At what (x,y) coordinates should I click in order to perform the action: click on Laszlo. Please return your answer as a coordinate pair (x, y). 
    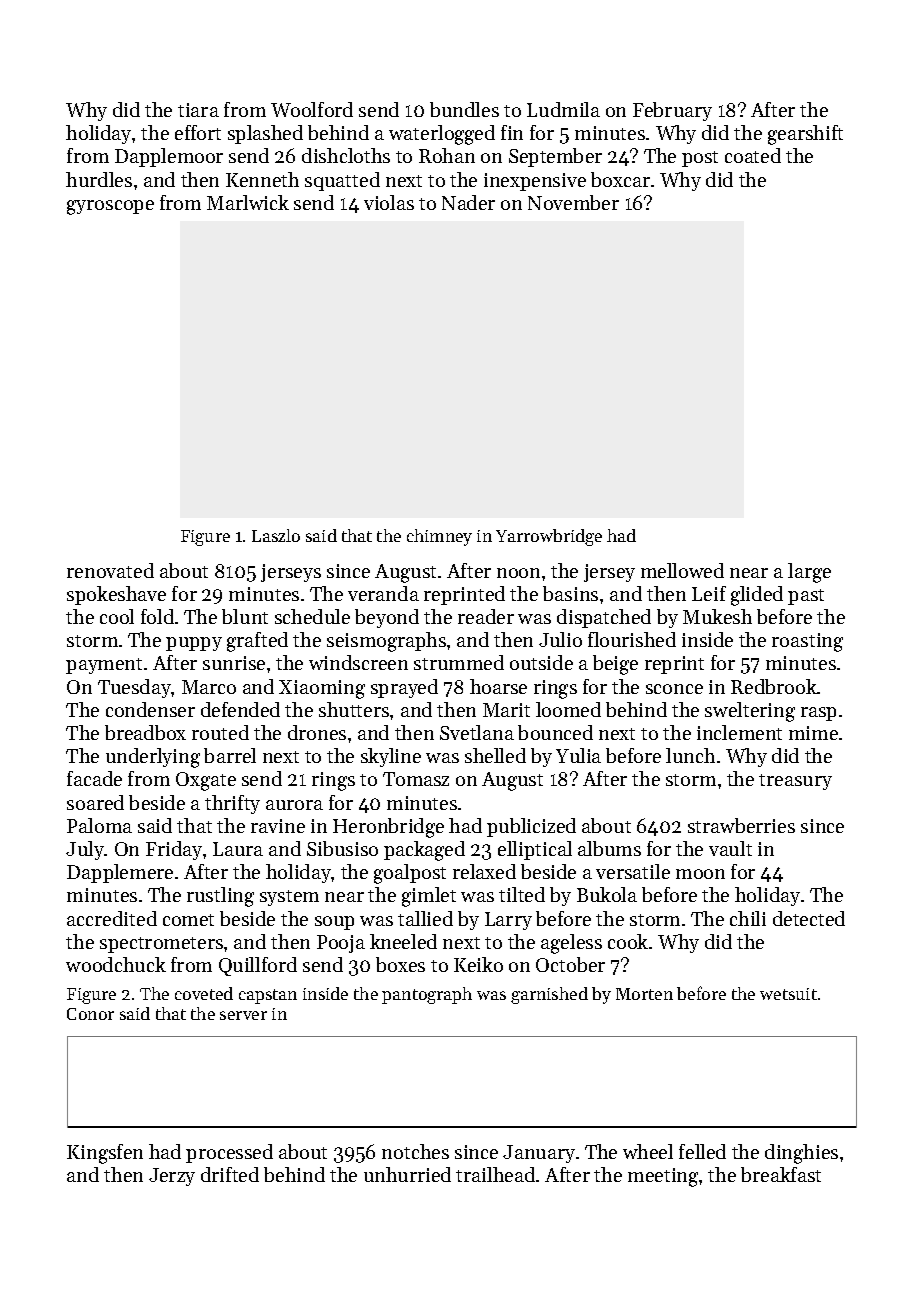
    Looking at the image, I should click on (276, 535).
